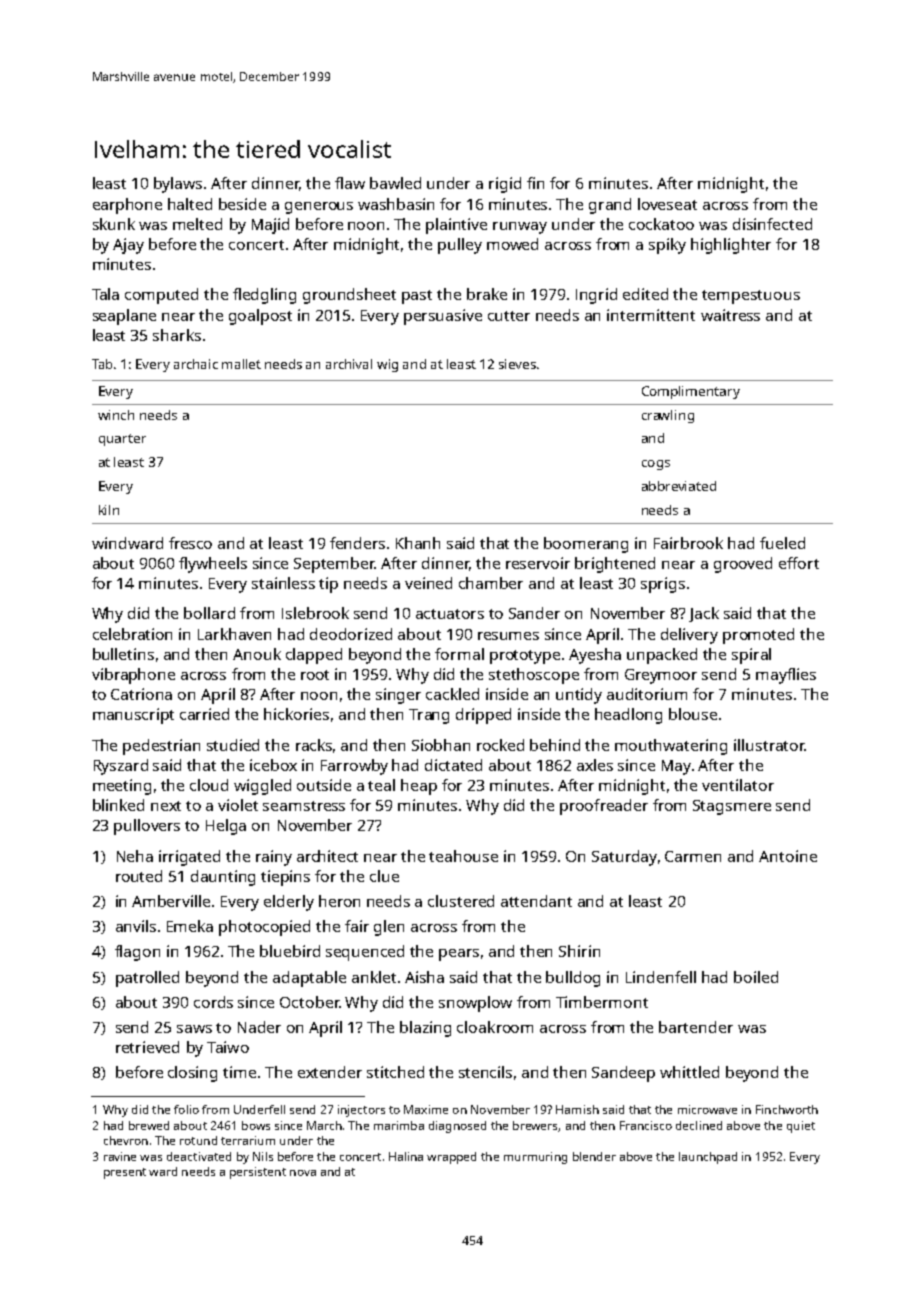 The image size is (924, 1314). I want to click on heron, so click(339, 901).
